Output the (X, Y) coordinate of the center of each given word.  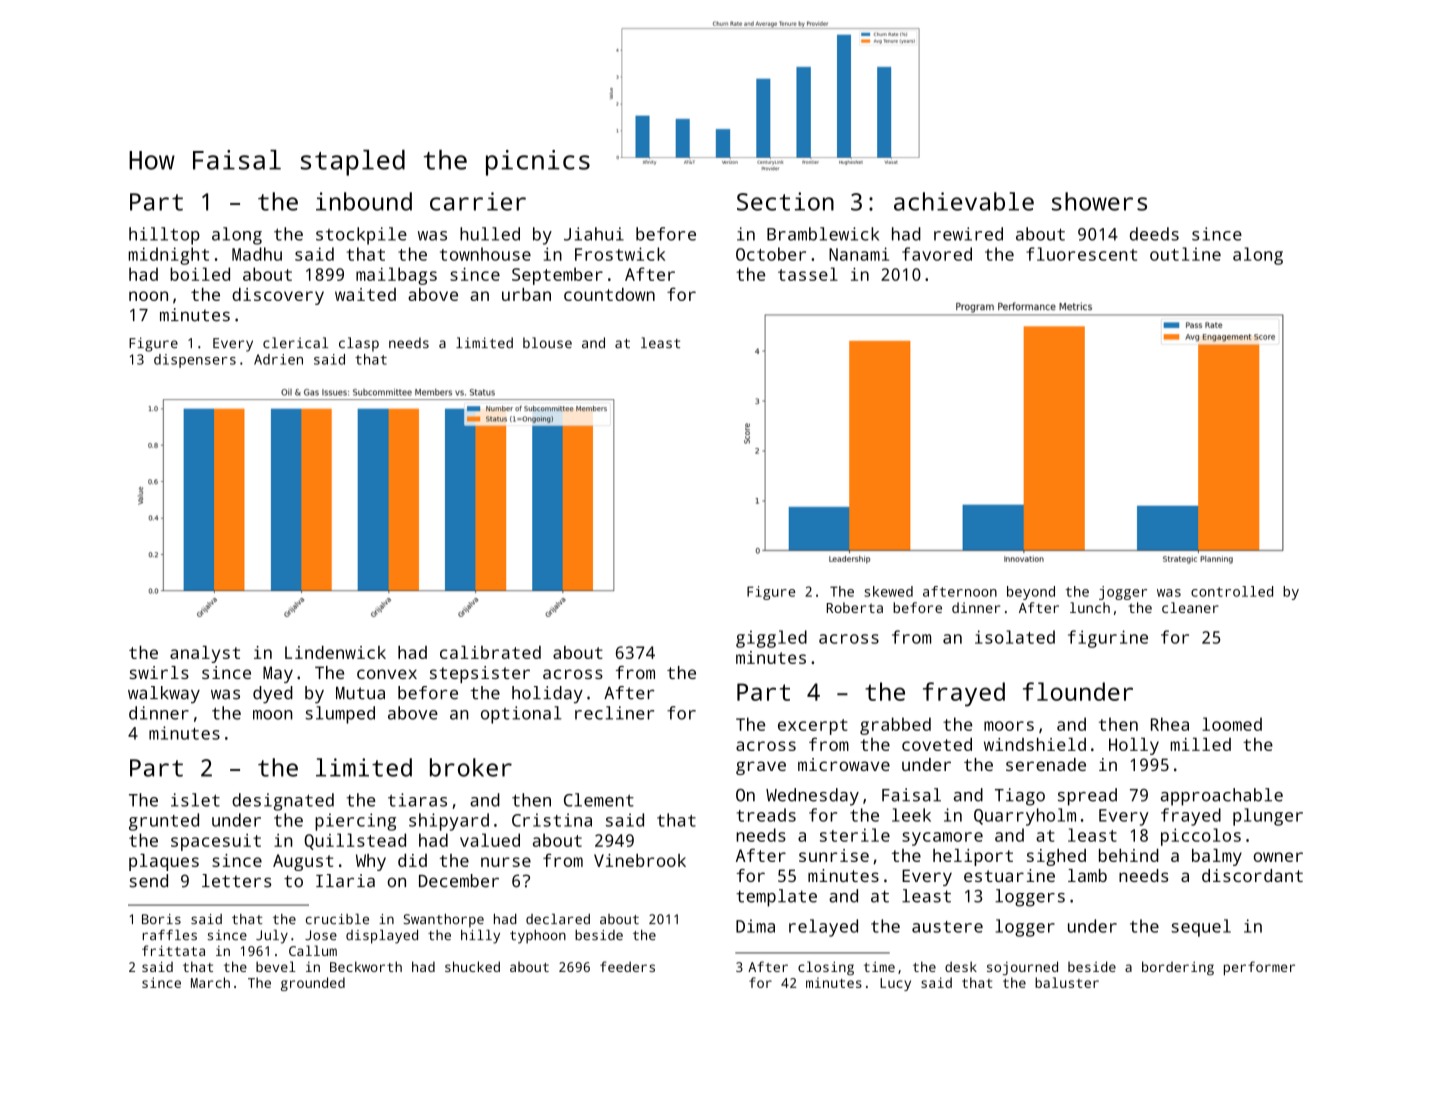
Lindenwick (335, 652)
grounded (313, 984)
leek (911, 815)
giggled (771, 639)
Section (785, 201)
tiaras (417, 800)
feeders (627, 966)
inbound (364, 201)
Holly (1134, 746)
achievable (964, 201)
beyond (1031, 593)
